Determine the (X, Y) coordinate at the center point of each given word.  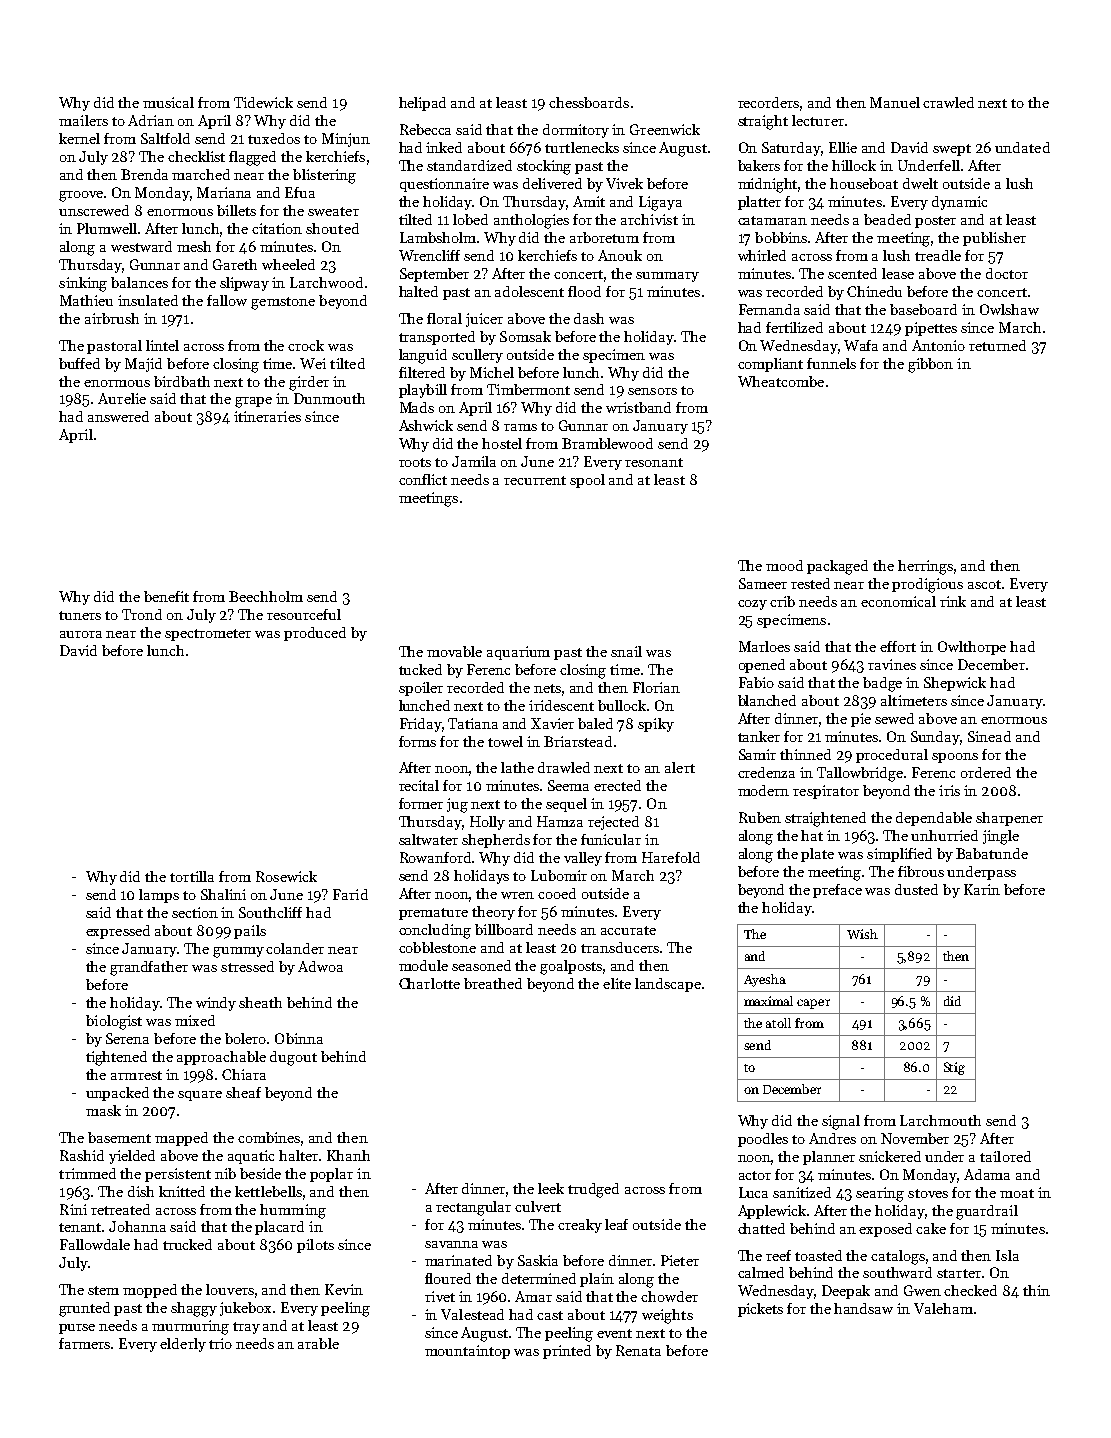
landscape (668, 985)
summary (667, 277)
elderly (183, 1345)
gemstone (283, 303)
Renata (638, 1350)
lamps (159, 896)
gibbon (930, 365)
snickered (890, 1156)
